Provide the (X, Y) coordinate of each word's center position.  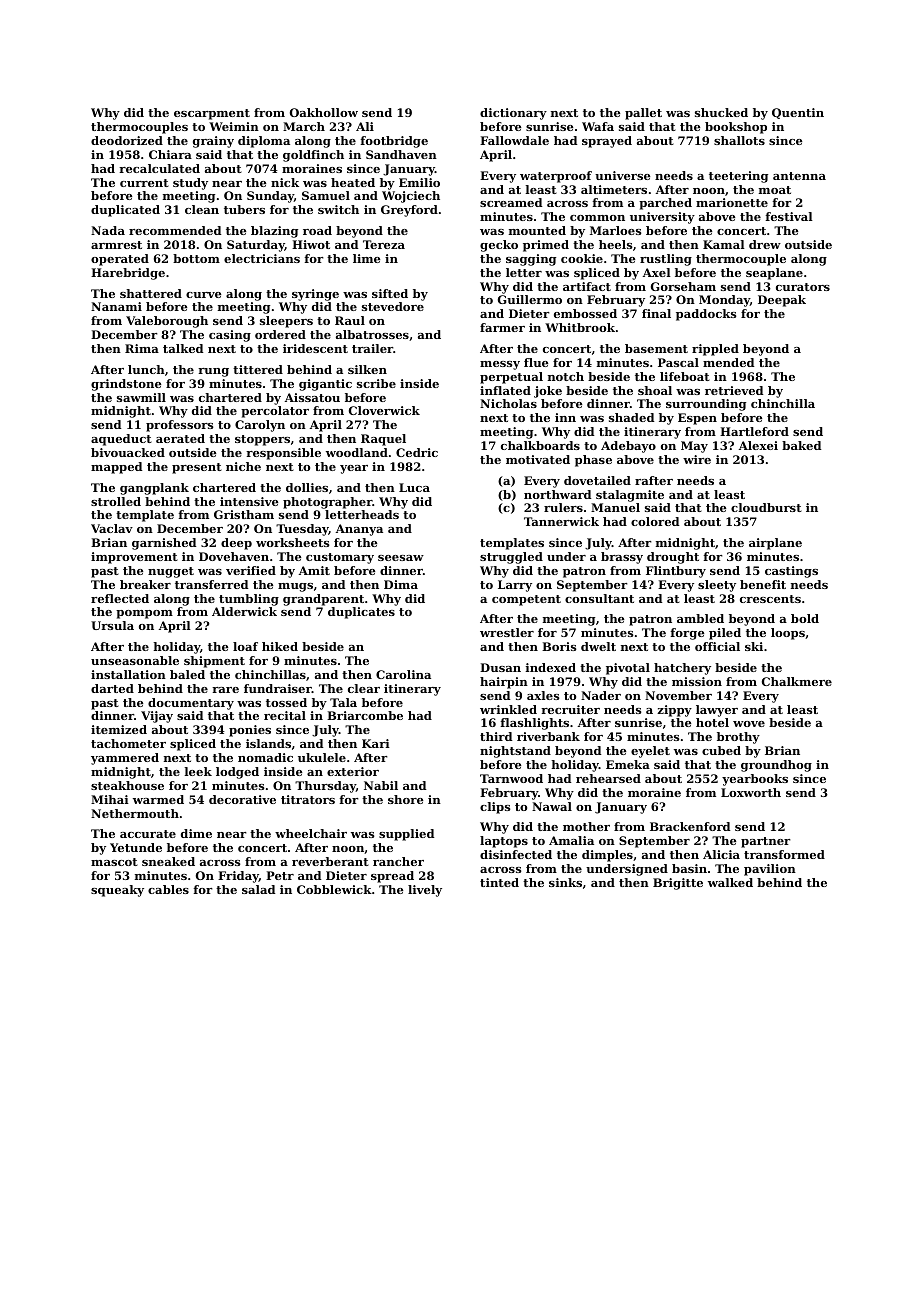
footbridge (394, 142)
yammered (125, 759)
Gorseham (683, 286)
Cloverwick (384, 410)
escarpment (212, 114)
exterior (353, 771)
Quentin (798, 113)
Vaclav (112, 528)
